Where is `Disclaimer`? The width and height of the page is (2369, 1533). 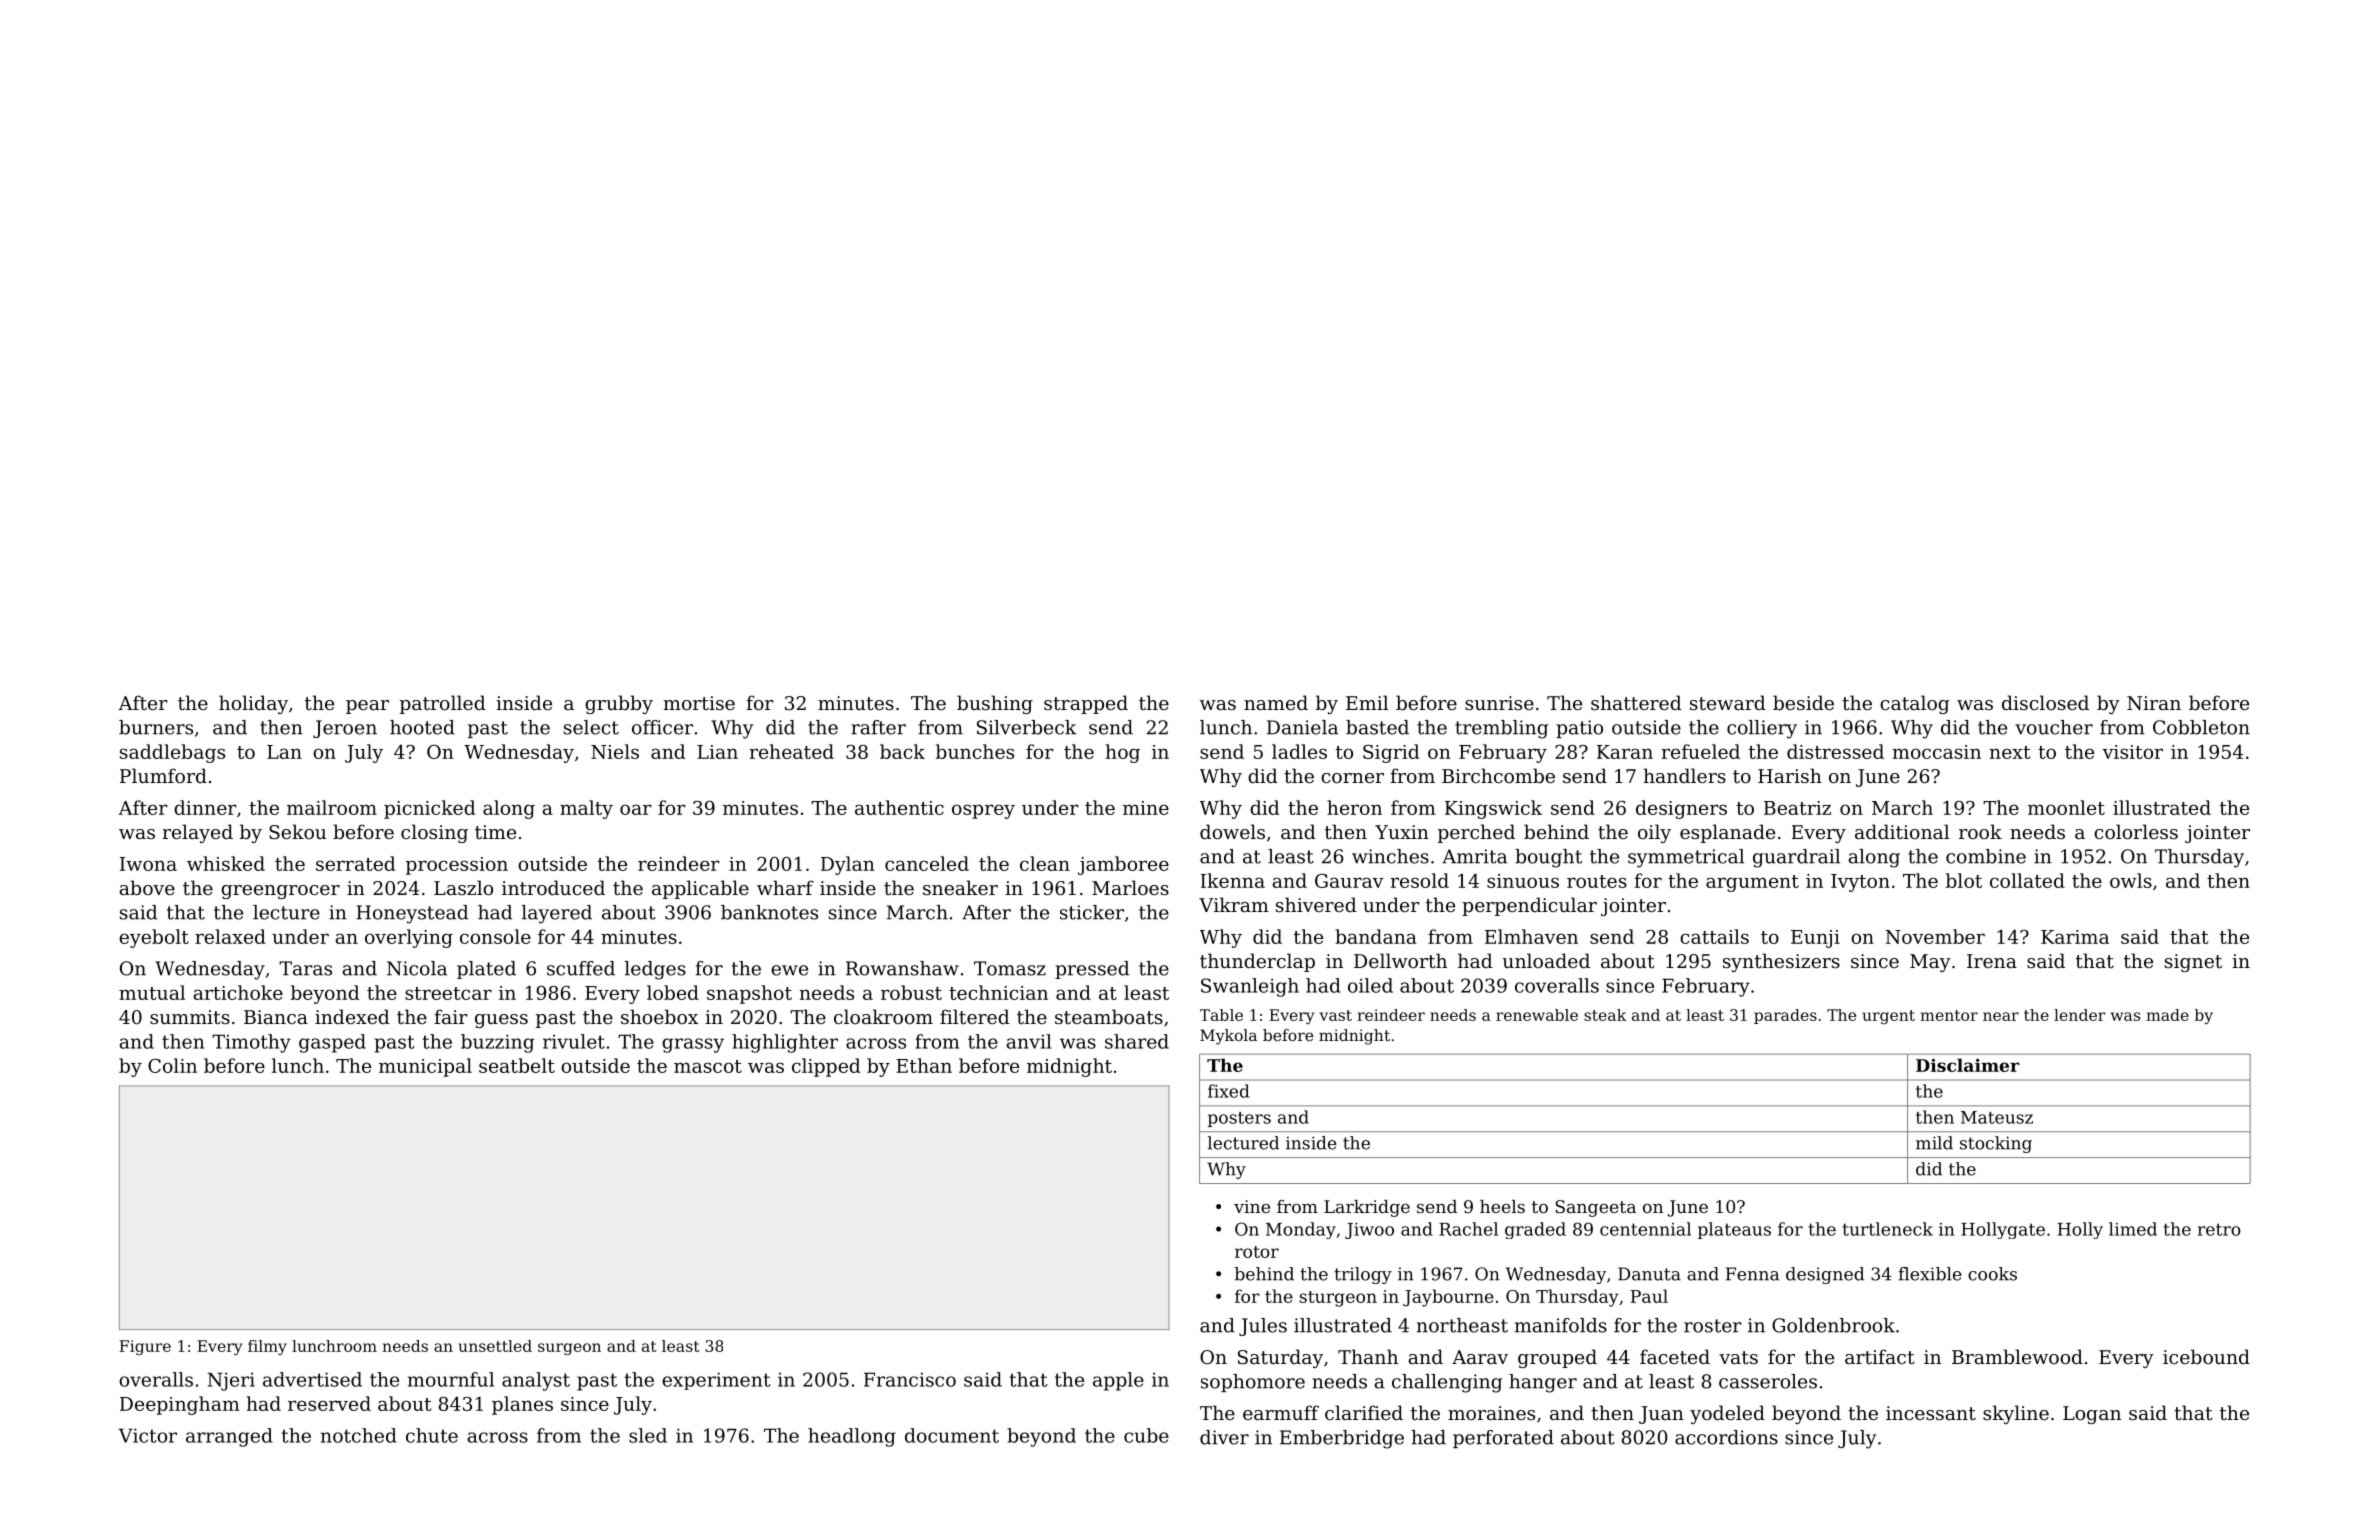 Disclaimer is located at coordinates (1967, 1065).
